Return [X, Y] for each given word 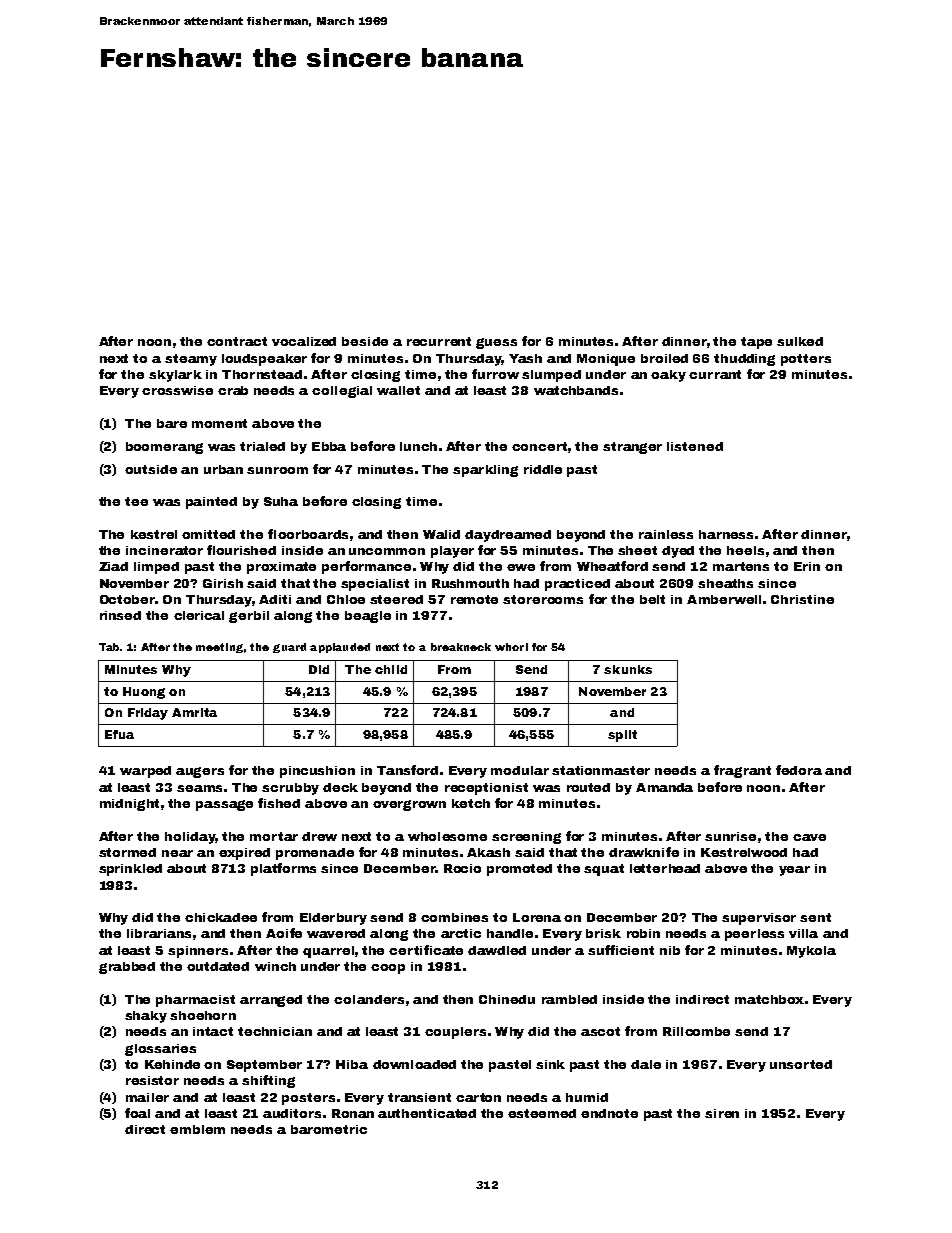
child [391, 669]
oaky [668, 376]
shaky [146, 1017]
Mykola [811, 952]
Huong [144, 693]
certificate [426, 950]
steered [396, 599]
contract [237, 341]
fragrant [742, 771]
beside [365, 341]
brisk [603, 933]
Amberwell [724, 599]
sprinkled [130, 870]
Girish [223, 583]
